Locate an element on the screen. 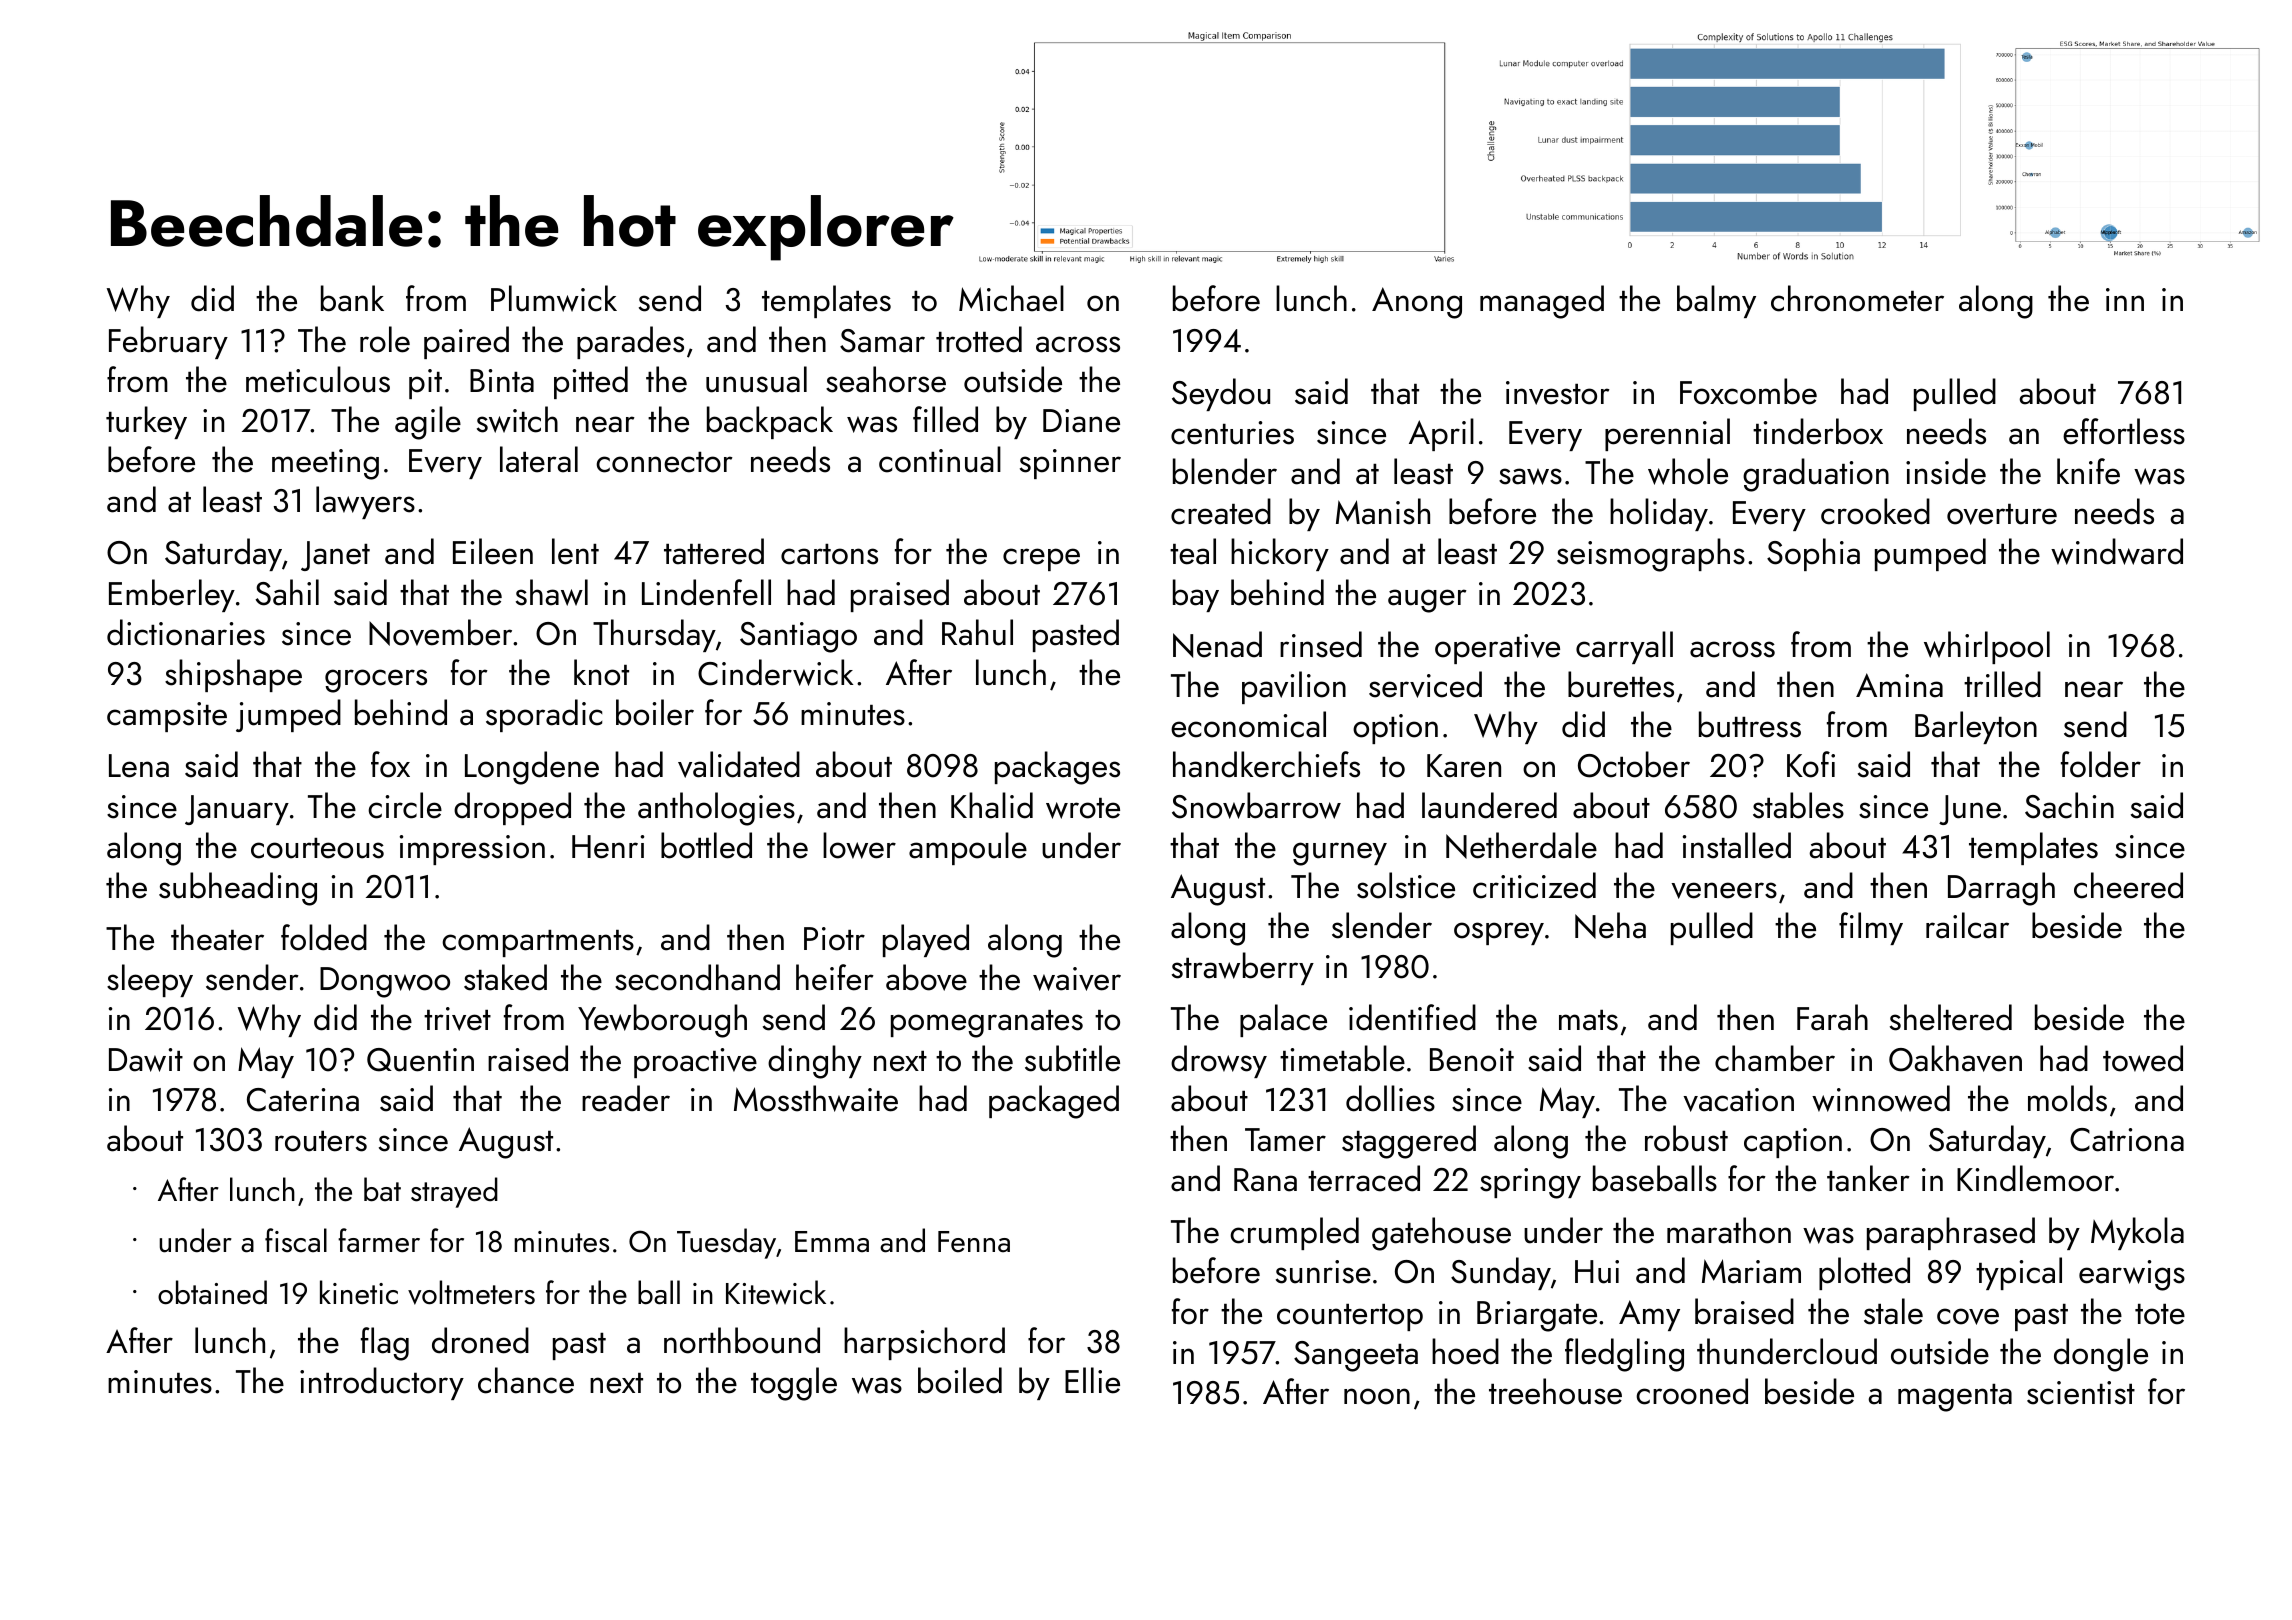 The height and width of the screenshot is (1620, 2292). chamber is located at coordinates (1775, 1058).
